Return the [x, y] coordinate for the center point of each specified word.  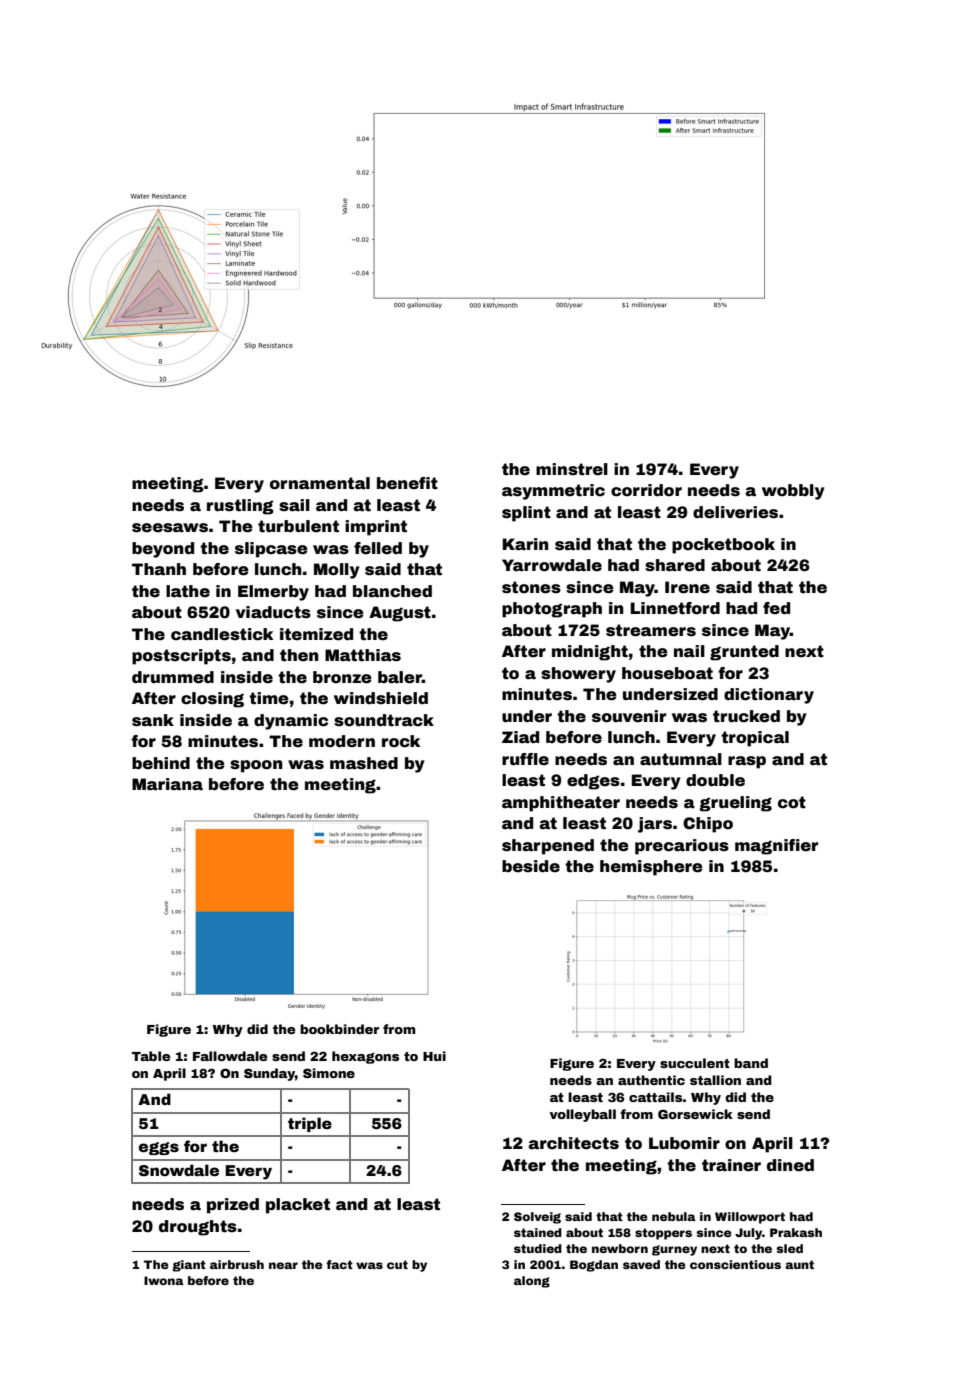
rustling [240, 507]
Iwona [164, 1280]
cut [397, 1264]
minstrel [572, 469]
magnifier [776, 847]
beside [531, 866]
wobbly [793, 492]
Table [151, 1056]
